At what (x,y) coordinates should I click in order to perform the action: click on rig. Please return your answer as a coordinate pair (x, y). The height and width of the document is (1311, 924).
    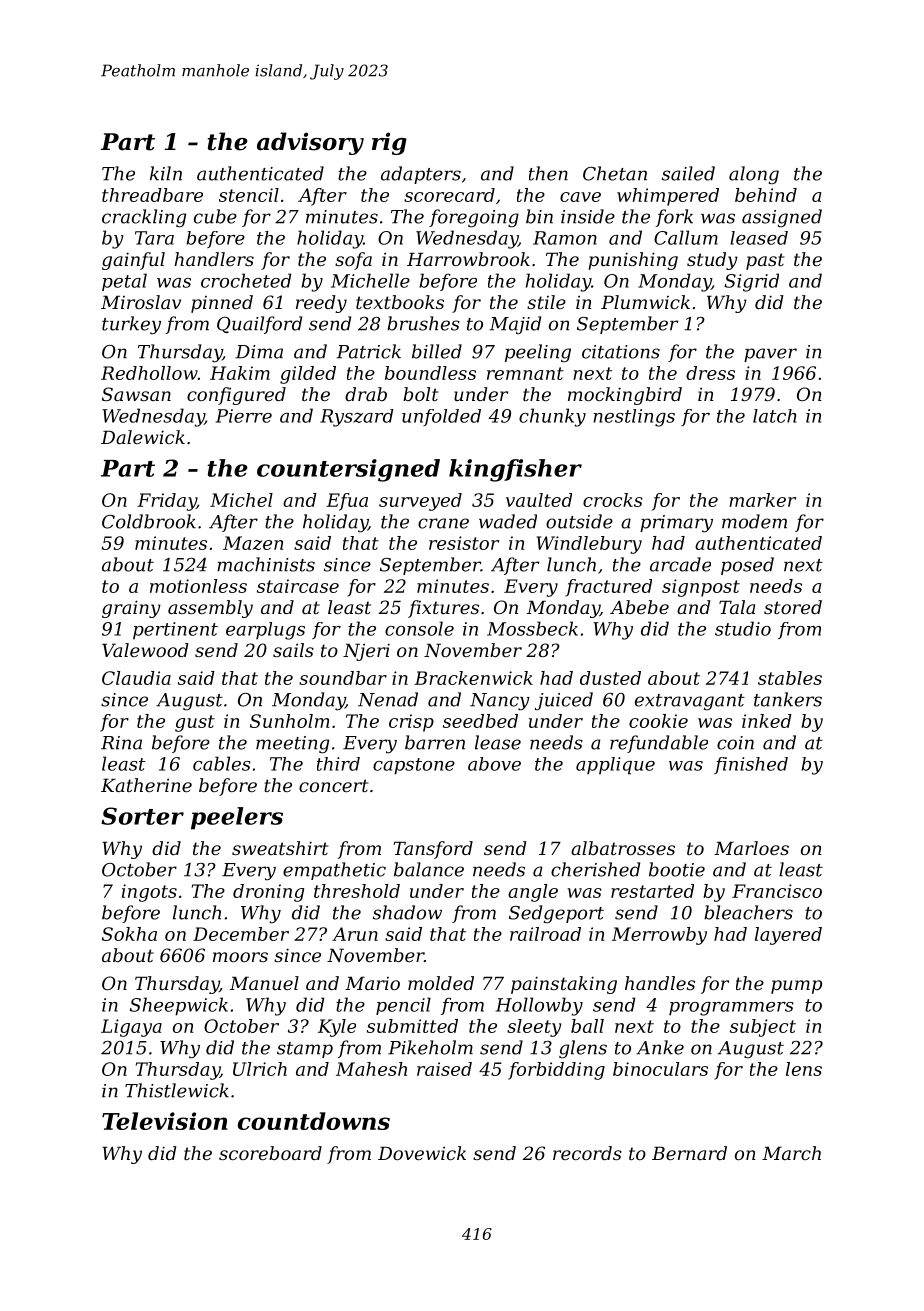
    Looking at the image, I should click on (389, 143).
